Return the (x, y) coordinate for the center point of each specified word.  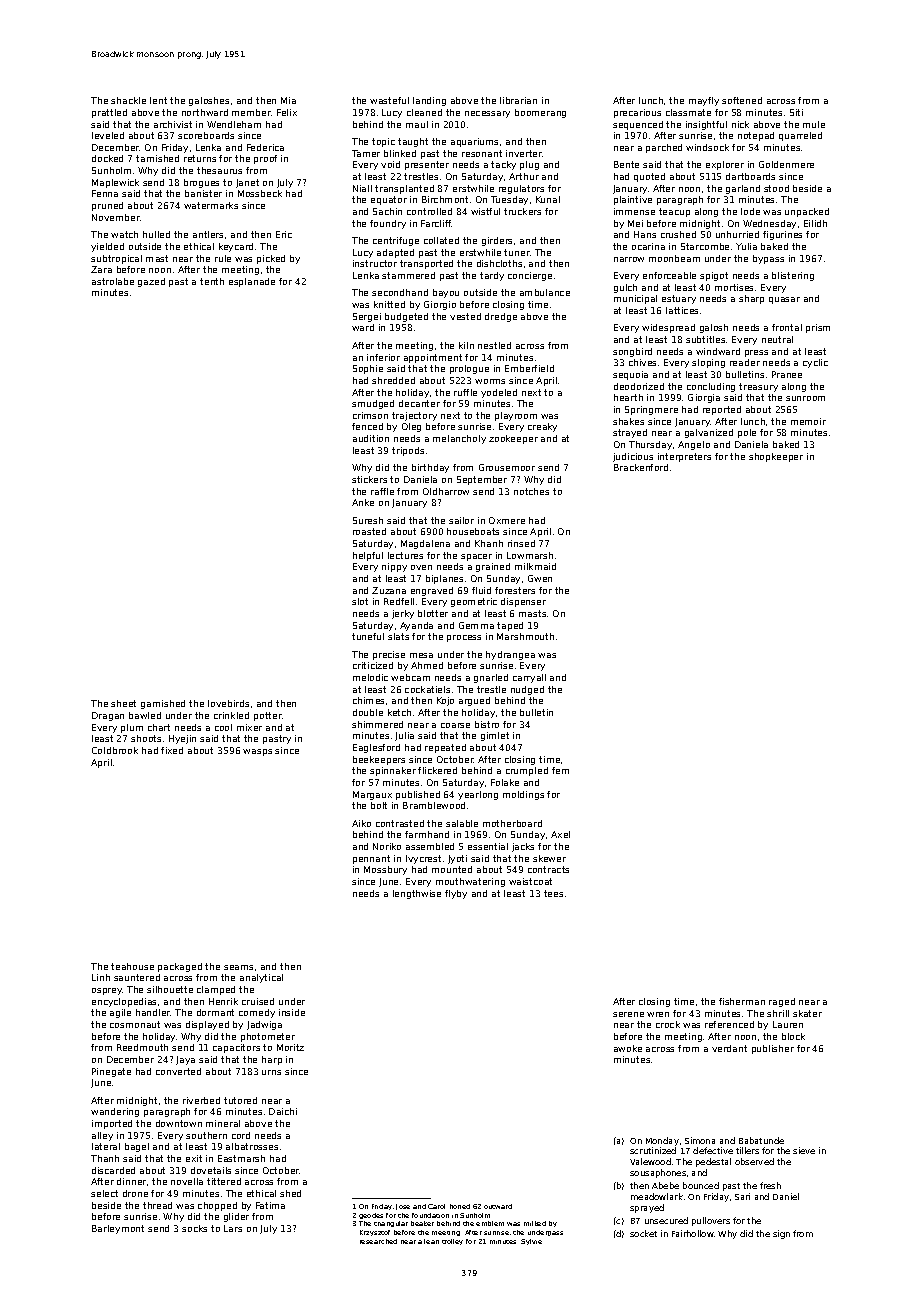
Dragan (108, 716)
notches (531, 491)
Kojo (445, 701)
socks (194, 1228)
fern (560, 770)
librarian (518, 100)
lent (158, 100)
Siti (796, 112)
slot (360, 601)
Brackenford (641, 467)
